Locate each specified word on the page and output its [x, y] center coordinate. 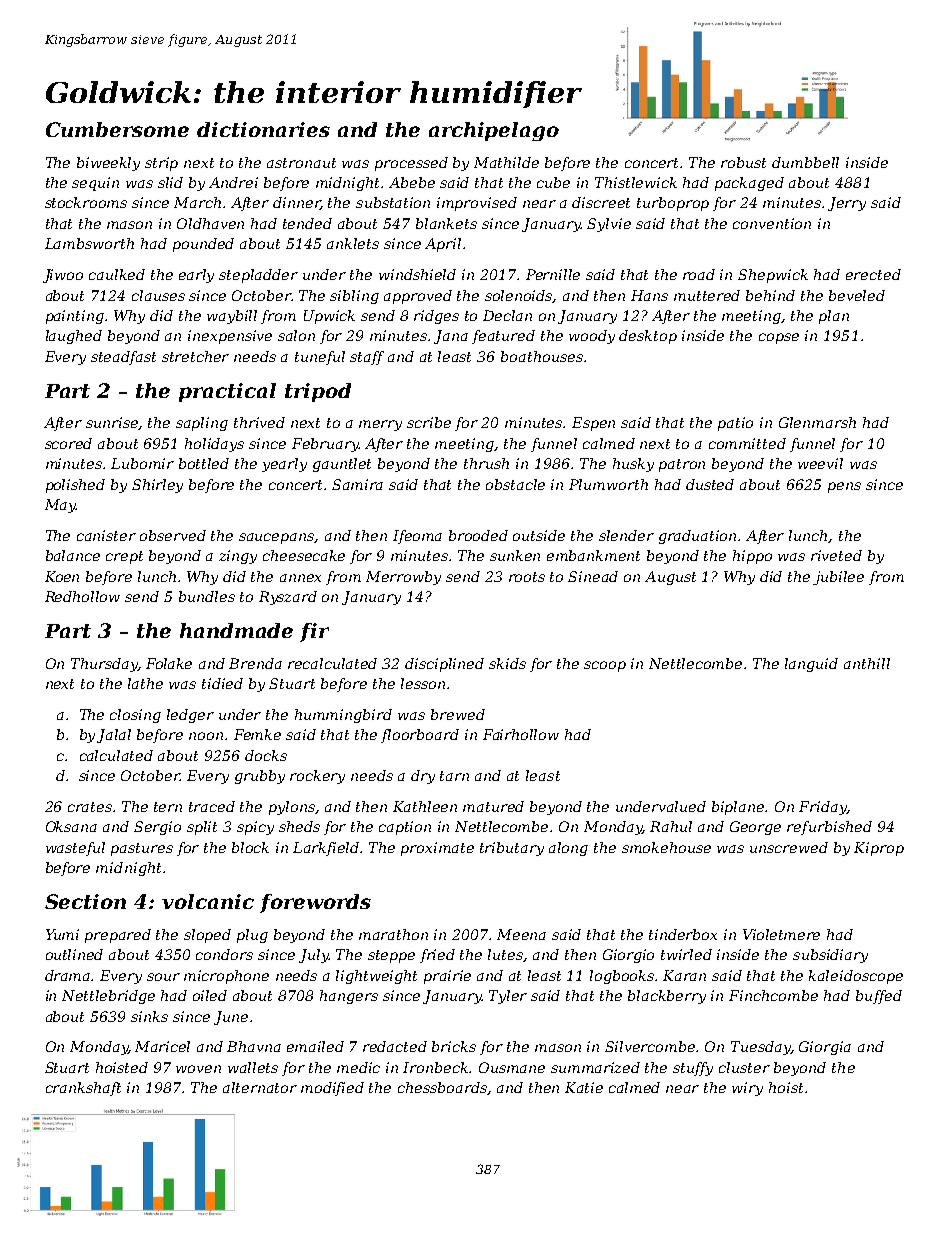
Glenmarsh [817, 422]
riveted [836, 555]
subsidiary [830, 956]
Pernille [553, 274]
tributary [512, 849]
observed [173, 535]
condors [224, 954]
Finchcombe [773, 995]
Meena [521, 934]
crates [90, 807]
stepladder [258, 276]
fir [314, 632]
